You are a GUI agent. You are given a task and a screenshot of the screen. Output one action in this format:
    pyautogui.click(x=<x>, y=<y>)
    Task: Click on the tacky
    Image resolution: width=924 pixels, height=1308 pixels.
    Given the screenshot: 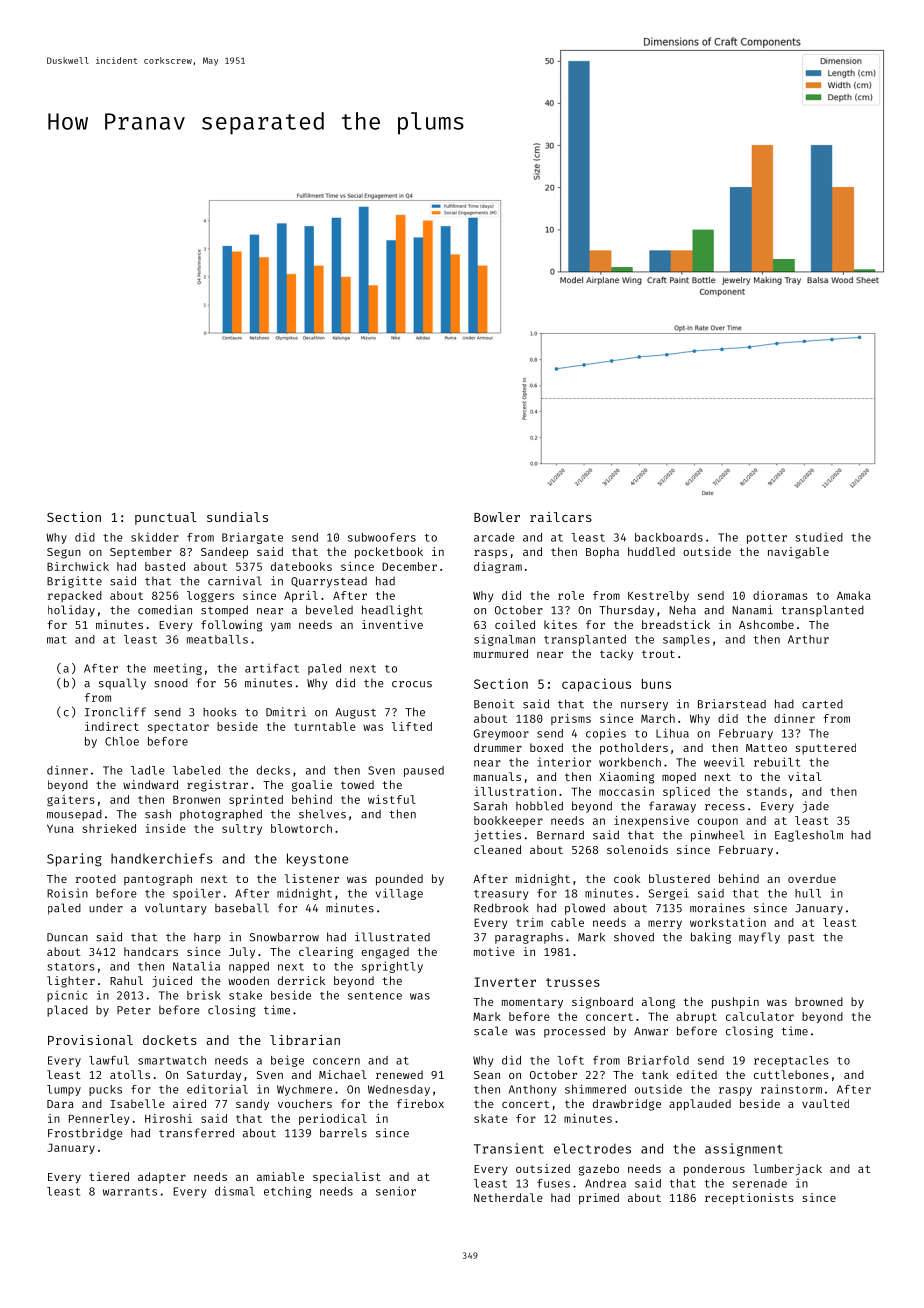 What is the action you would take?
    pyautogui.click(x=616, y=655)
